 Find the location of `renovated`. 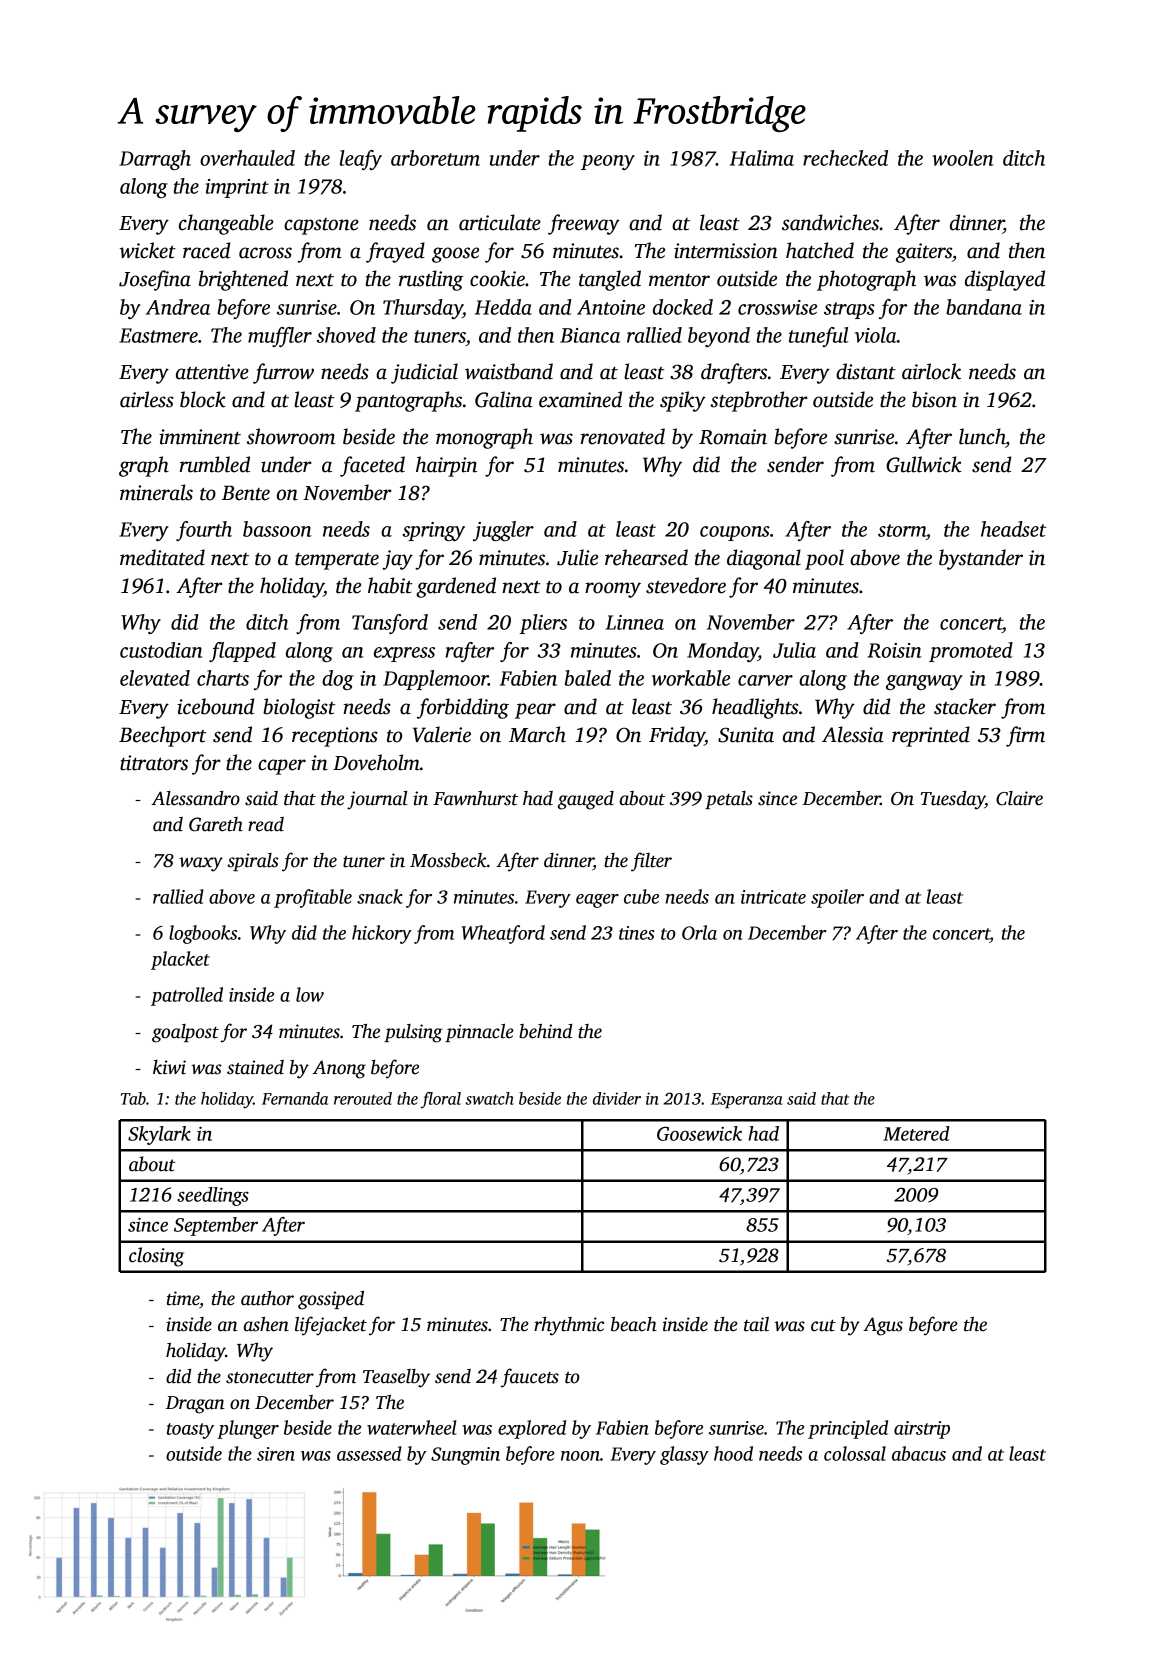

renovated is located at coordinates (623, 436).
